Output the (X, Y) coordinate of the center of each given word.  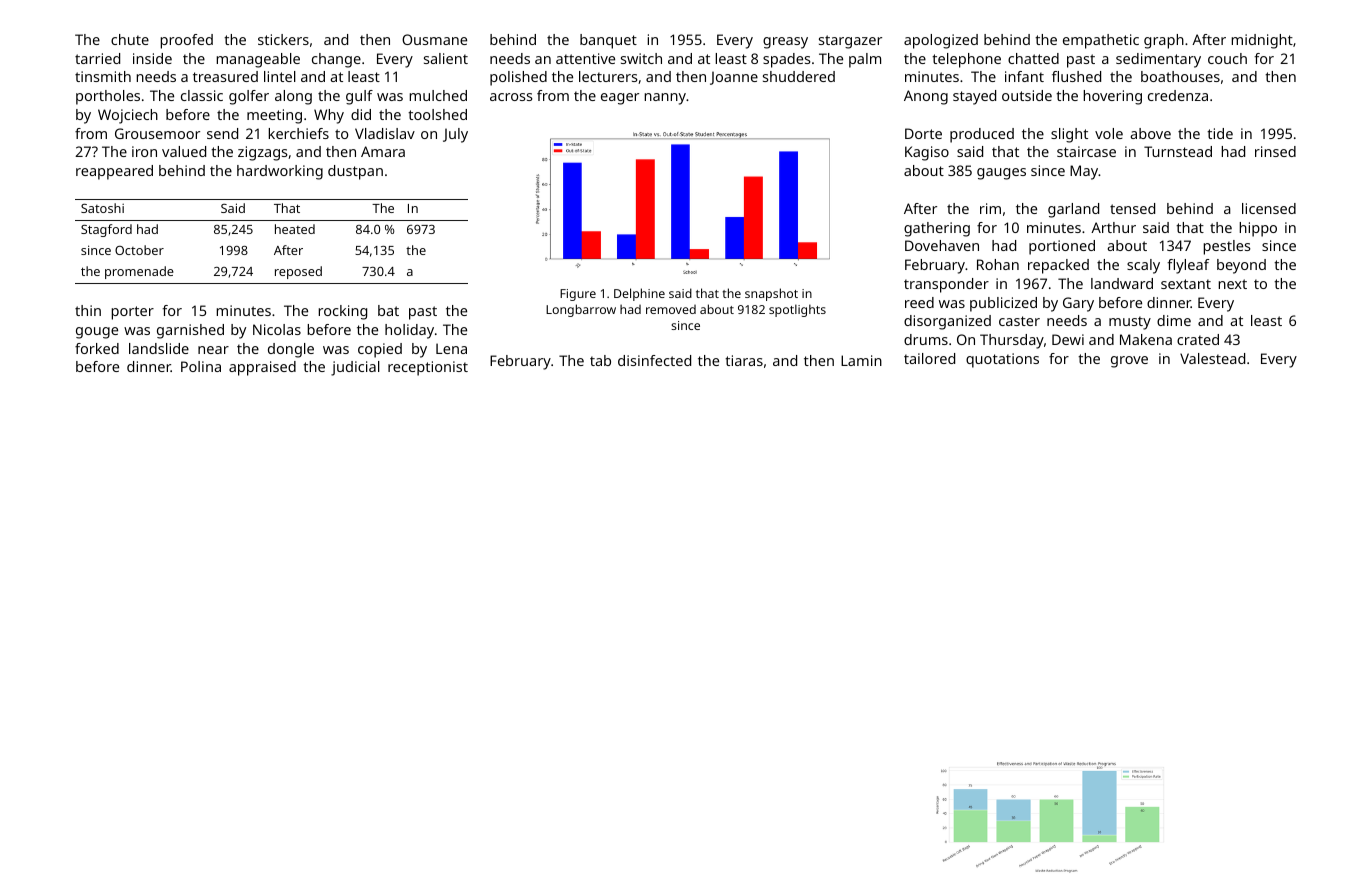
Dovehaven (942, 245)
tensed (1132, 208)
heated (295, 229)
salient (446, 58)
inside (152, 58)
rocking (342, 312)
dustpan (355, 172)
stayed (974, 97)
